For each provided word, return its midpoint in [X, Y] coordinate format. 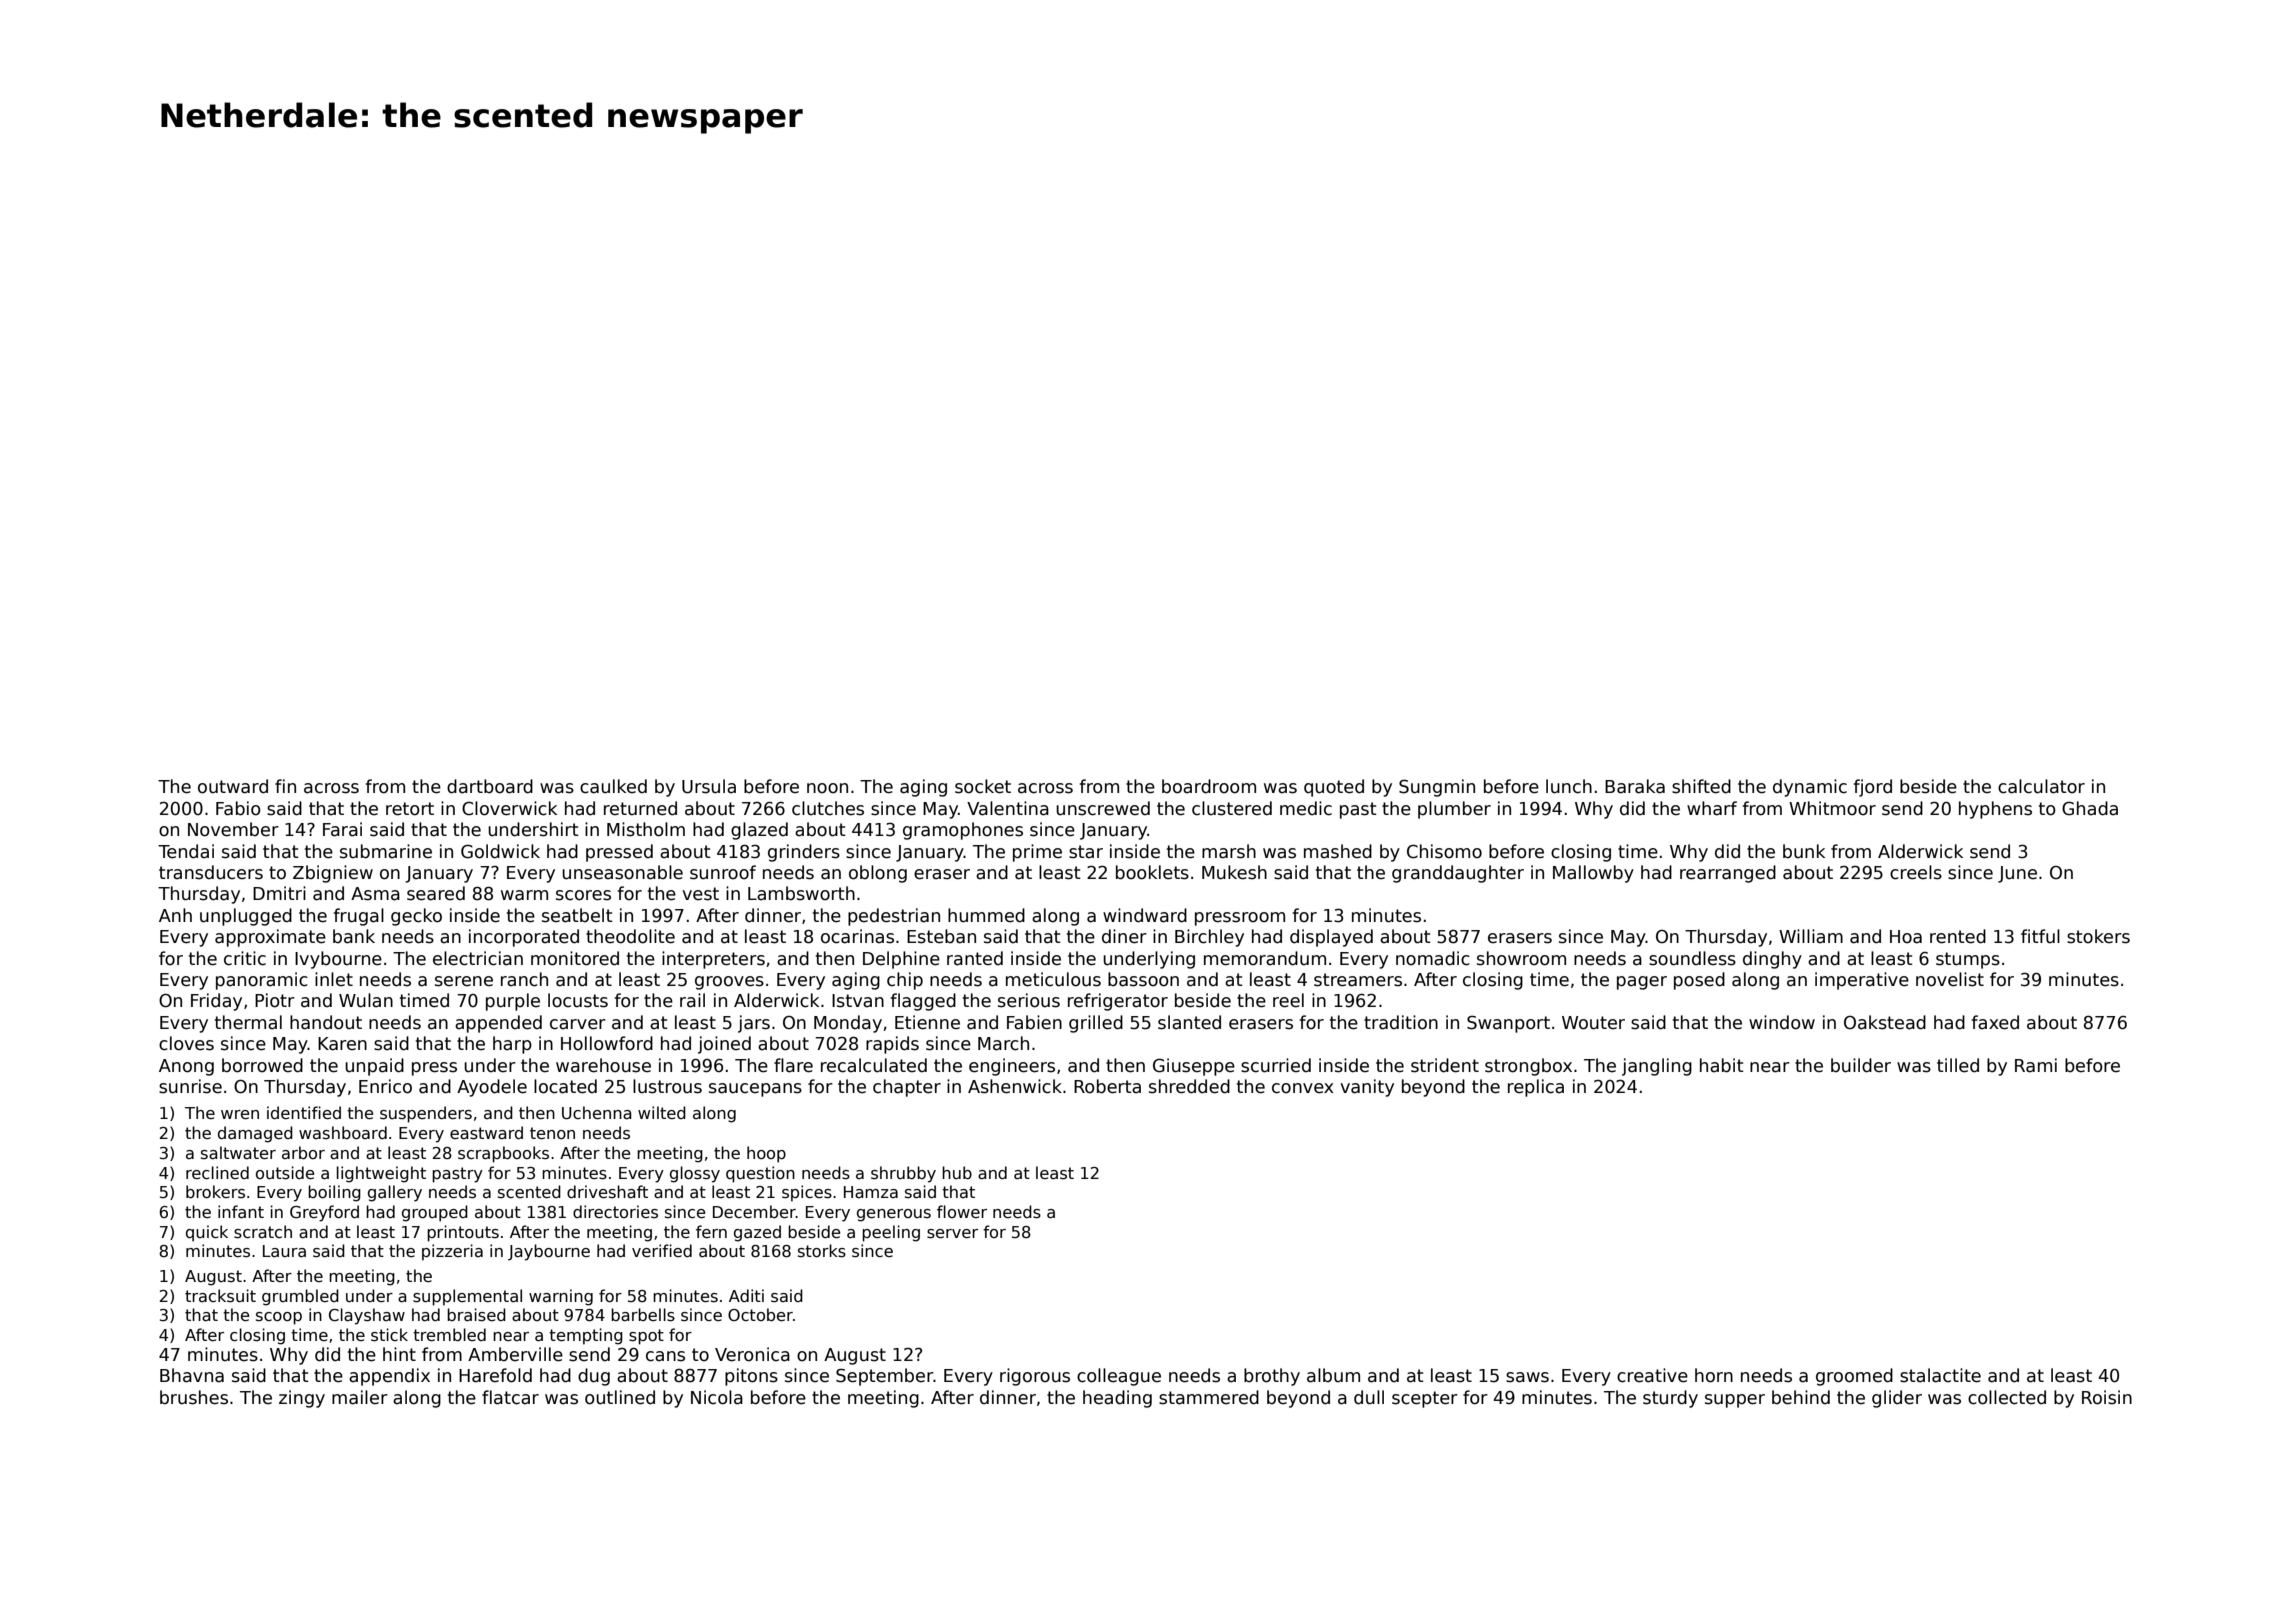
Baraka [1635, 786]
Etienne [927, 1022]
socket [983, 786]
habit [1722, 1065]
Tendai [186, 851]
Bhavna [192, 1375]
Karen [342, 1044]
